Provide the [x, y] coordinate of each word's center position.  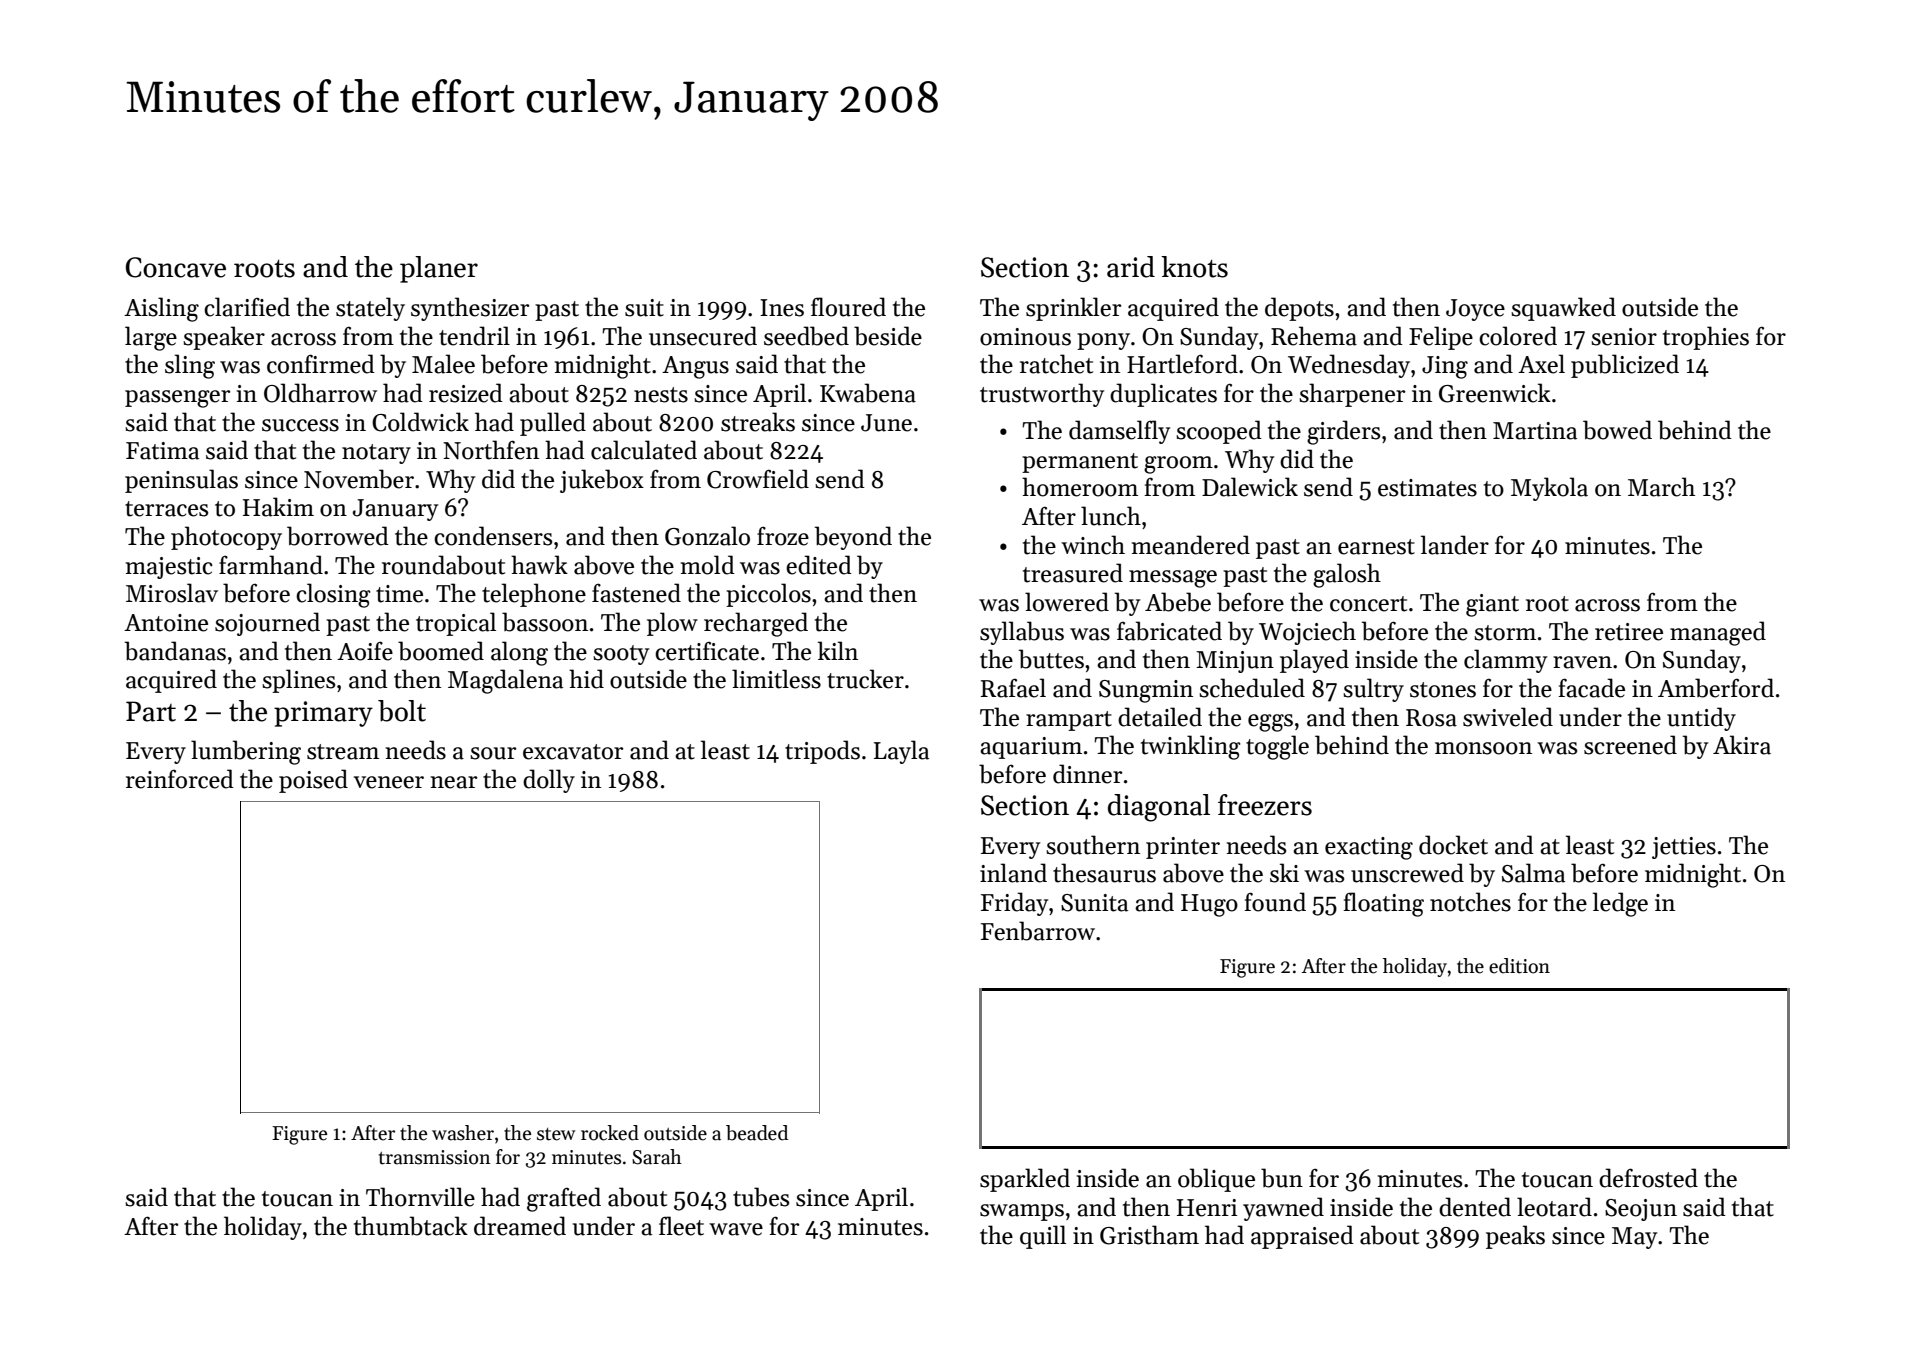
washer [463, 1133]
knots [1194, 267]
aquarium [1031, 748]
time [399, 594]
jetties [1684, 848]
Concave [176, 267]
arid [1131, 267]
